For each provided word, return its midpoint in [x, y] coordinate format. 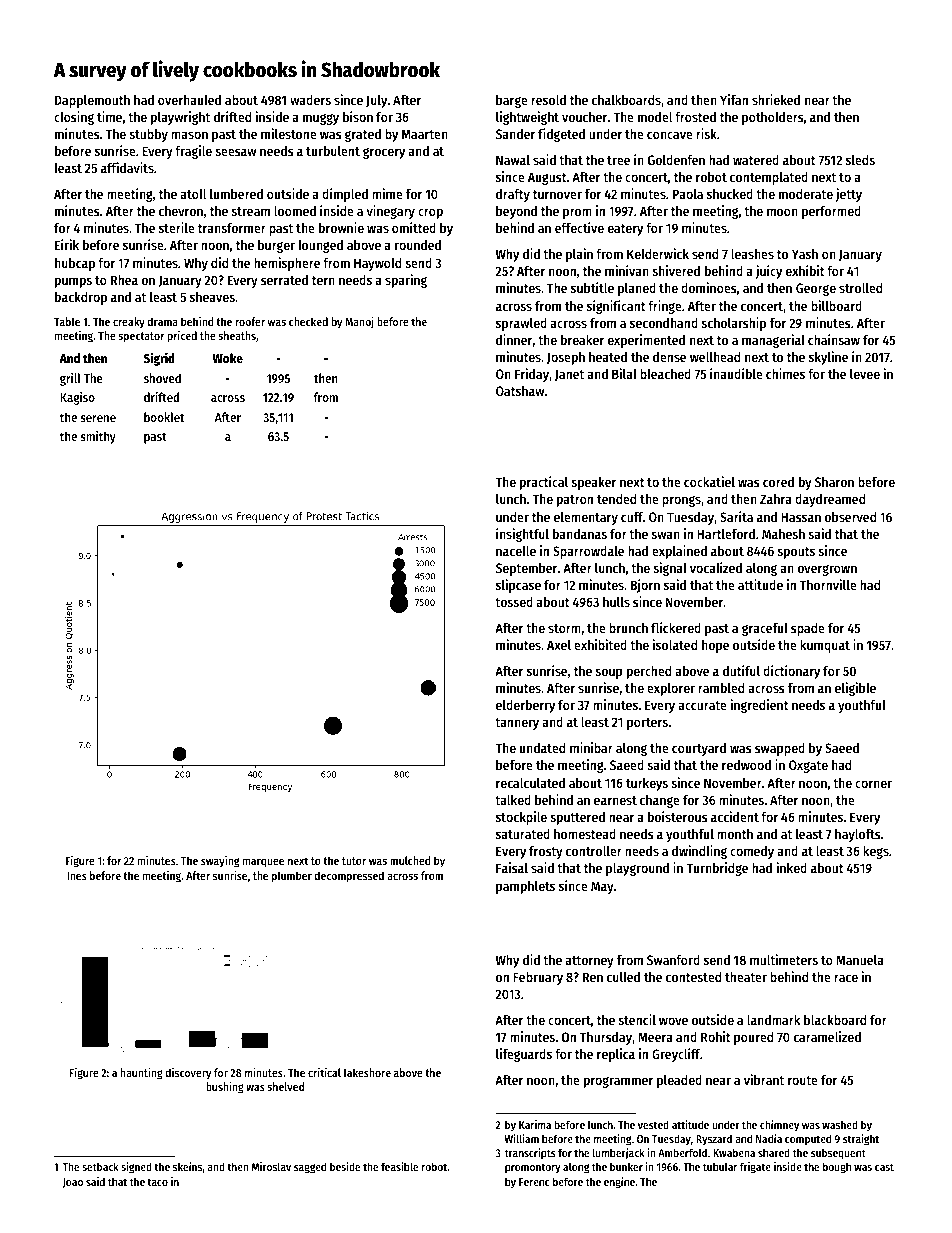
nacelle [516, 551]
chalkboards [626, 100]
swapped [780, 749]
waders [310, 100]
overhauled [189, 100]
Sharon [834, 482]
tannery [517, 724]
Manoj [359, 323]
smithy [98, 437]
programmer [618, 1082]
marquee [263, 863]
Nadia [769, 1138]
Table [67, 321]
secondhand [664, 323]
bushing [225, 1088]
